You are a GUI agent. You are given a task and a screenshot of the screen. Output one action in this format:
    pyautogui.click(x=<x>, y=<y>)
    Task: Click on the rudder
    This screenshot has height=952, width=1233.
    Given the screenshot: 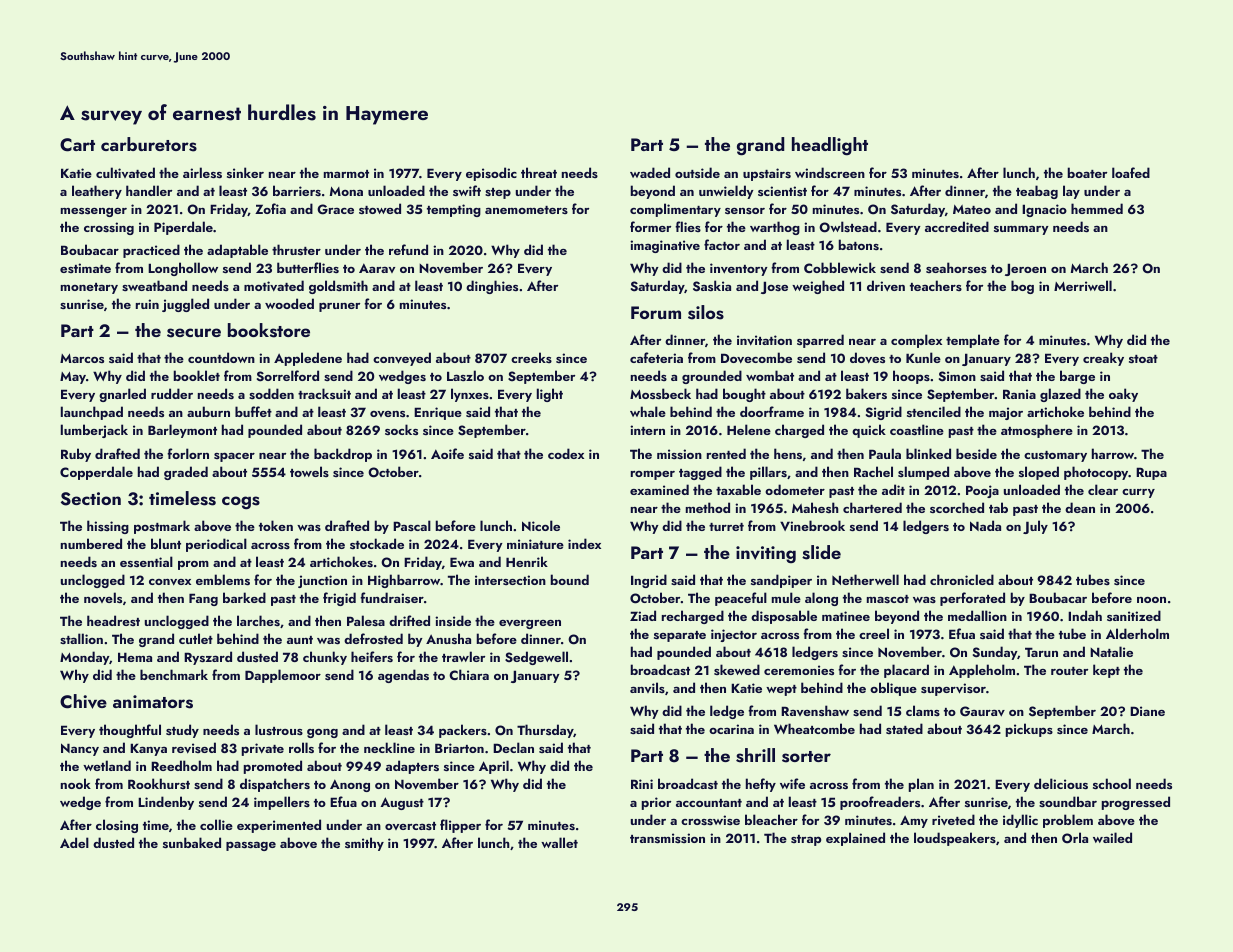 What is the action you would take?
    pyautogui.click(x=172, y=393)
